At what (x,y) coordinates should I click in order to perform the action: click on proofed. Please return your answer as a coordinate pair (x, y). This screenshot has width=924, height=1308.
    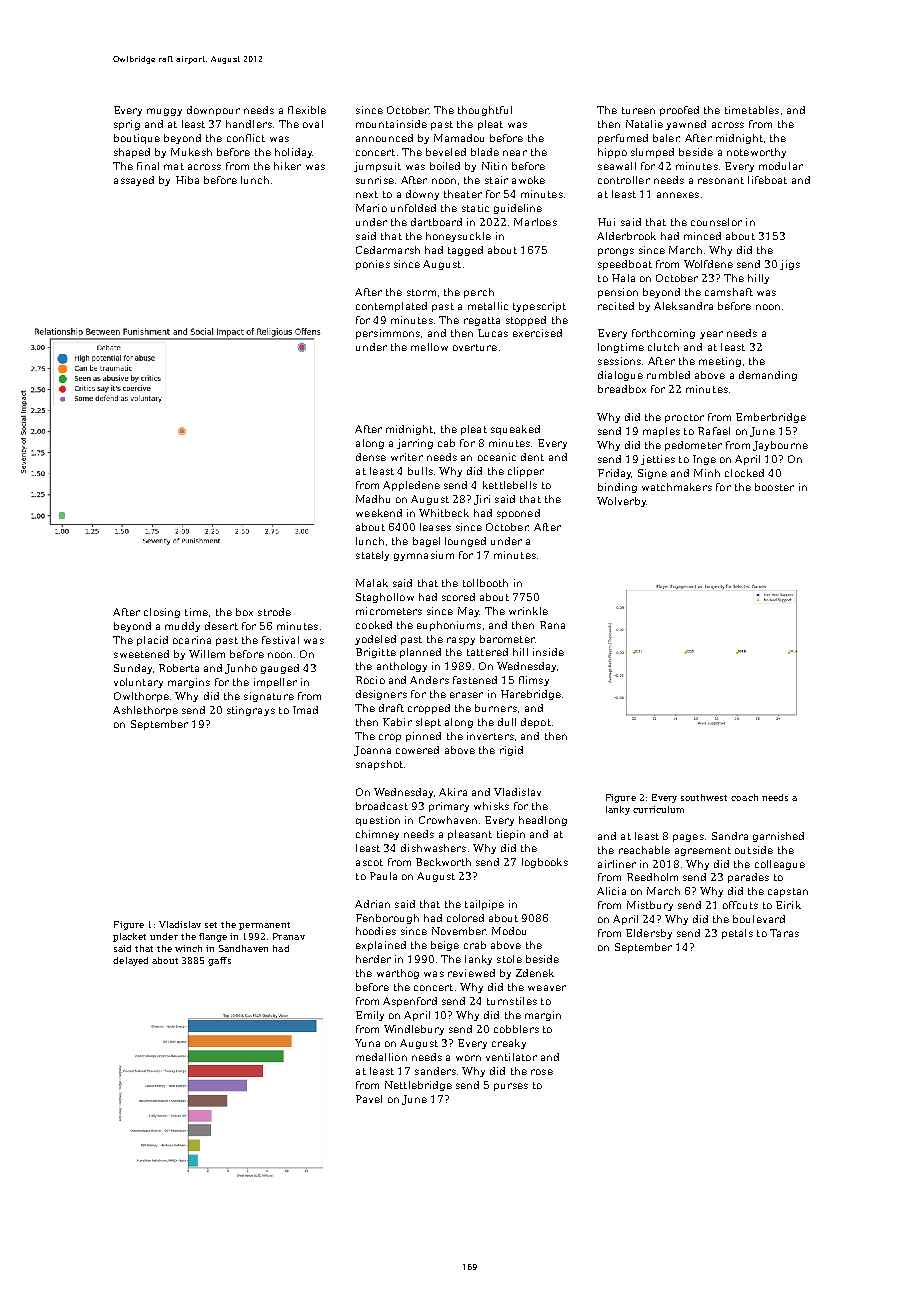
    Looking at the image, I should click on (679, 111).
